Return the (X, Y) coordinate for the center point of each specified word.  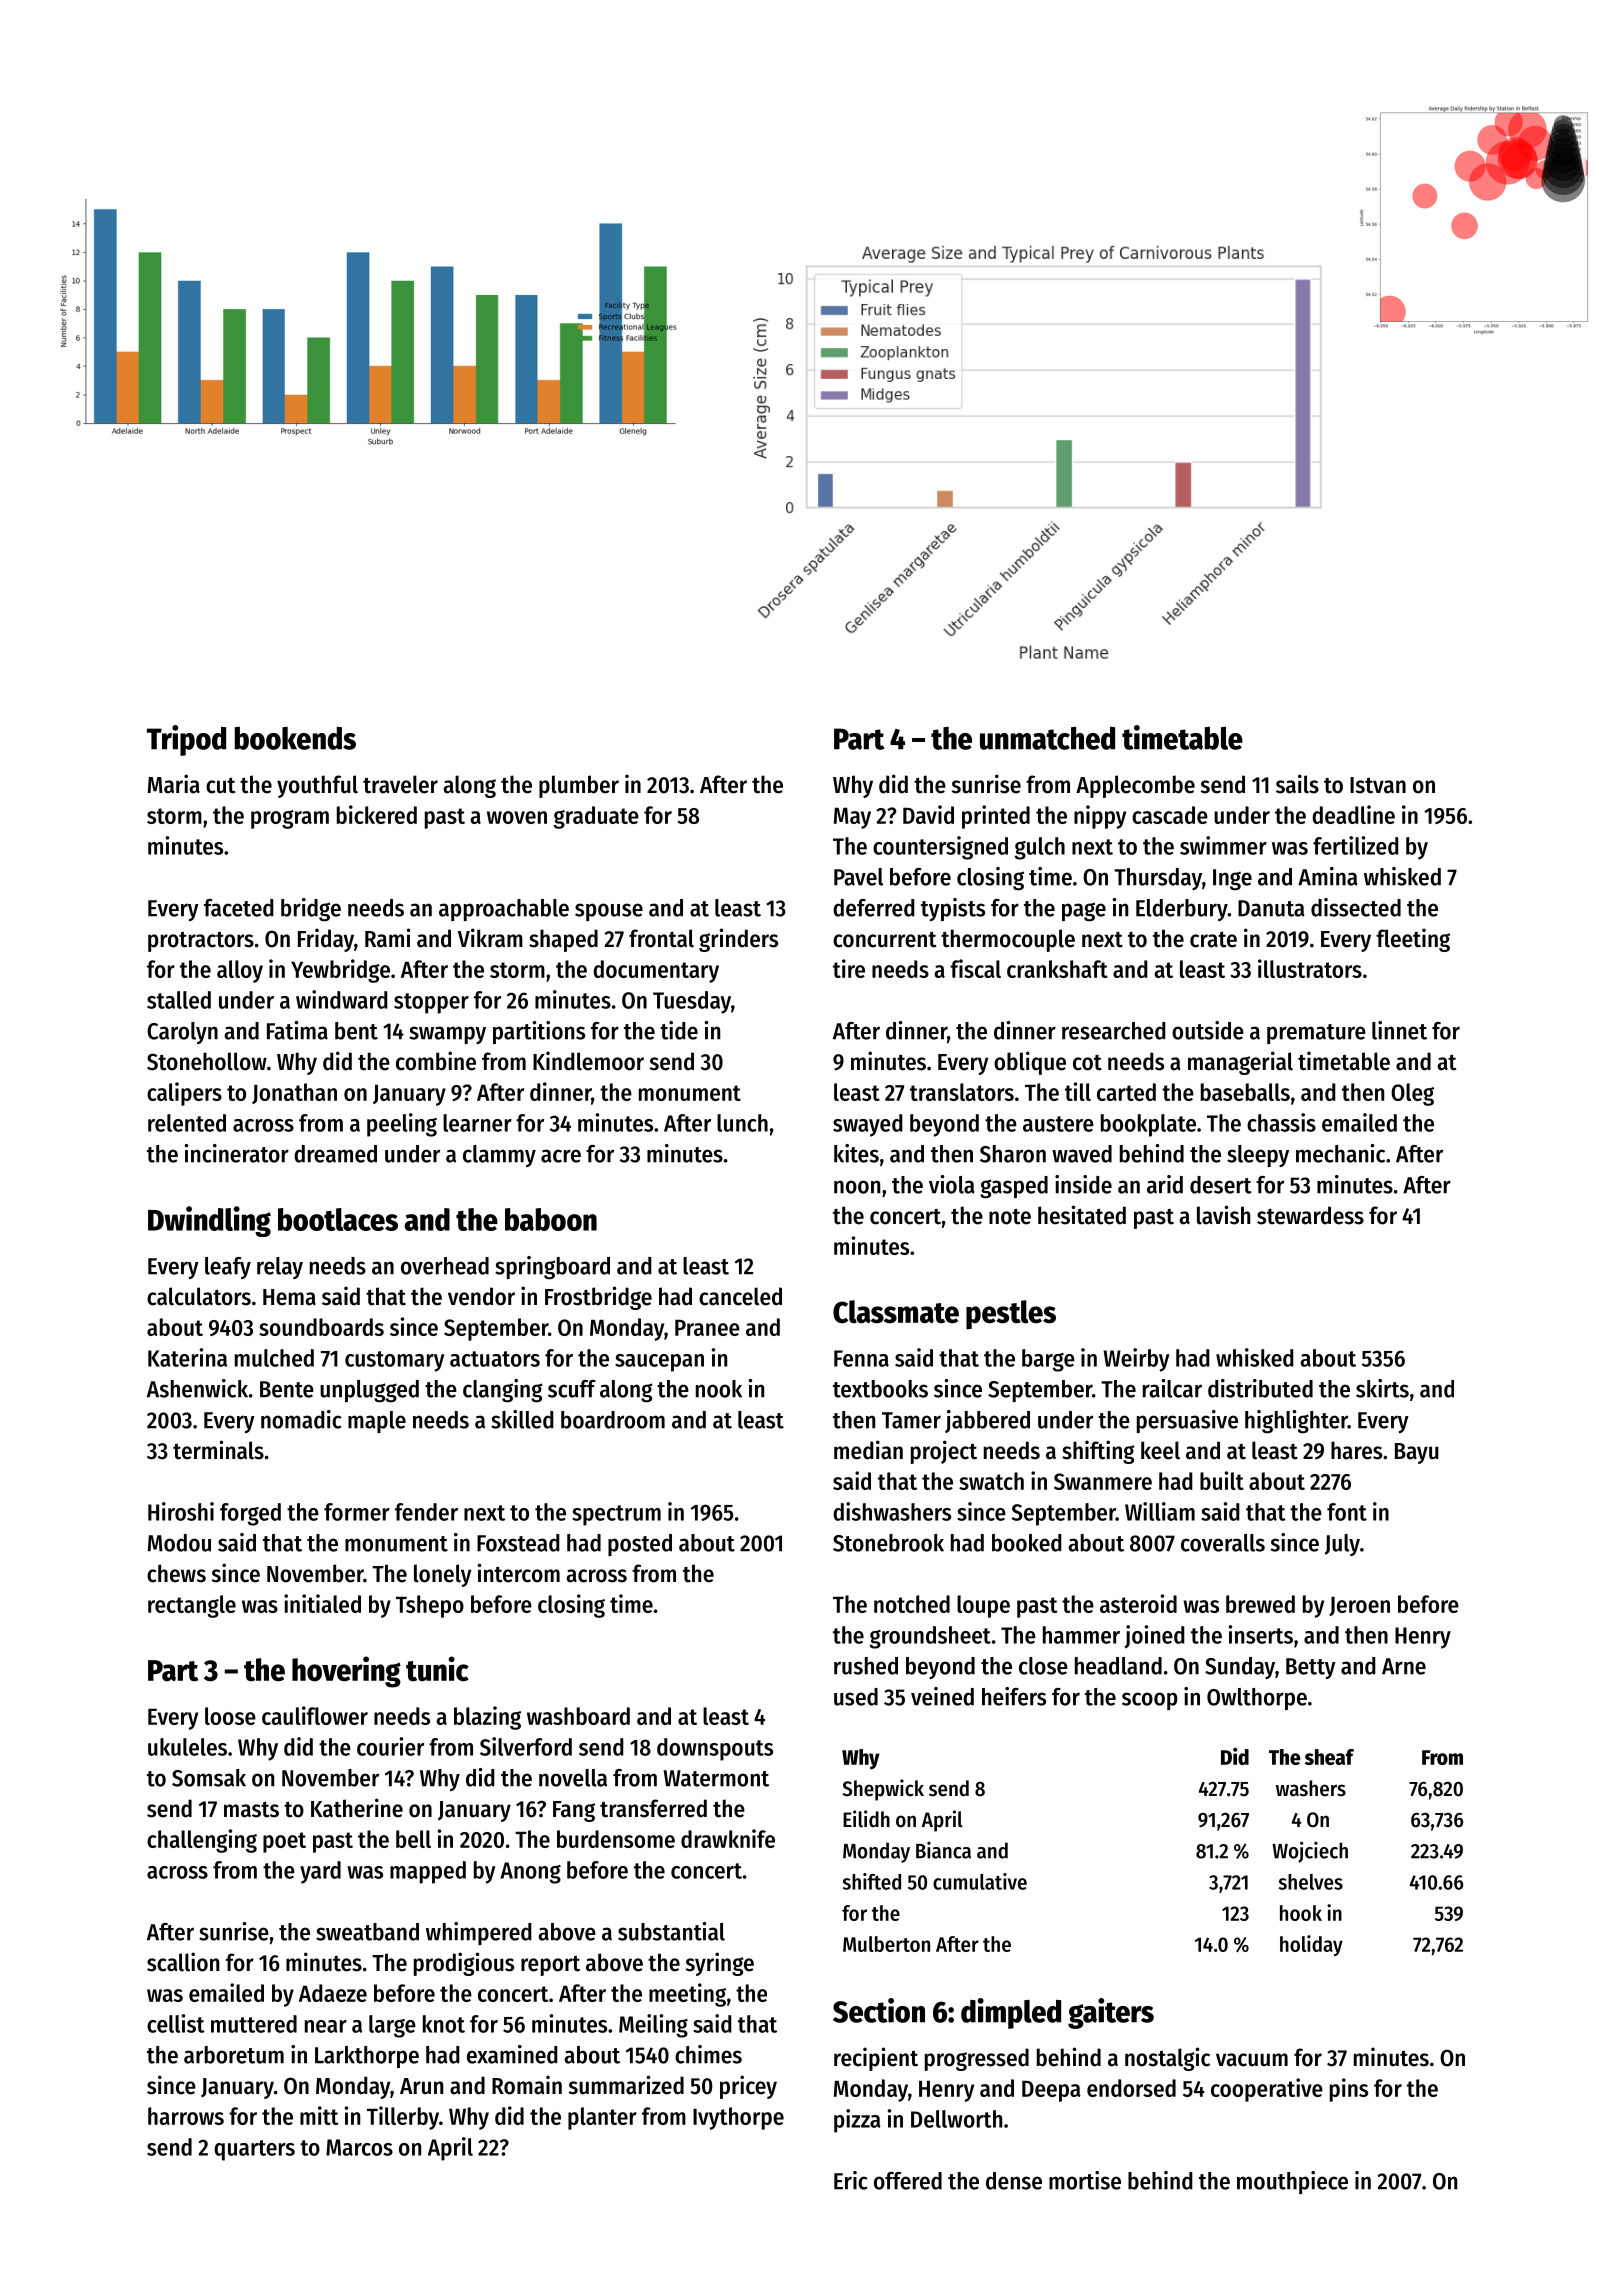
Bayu (1417, 1453)
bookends (295, 738)
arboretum (234, 2055)
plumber (579, 786)
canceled (740, 1296)
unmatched (1047, 738)
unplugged (369, 1391)
